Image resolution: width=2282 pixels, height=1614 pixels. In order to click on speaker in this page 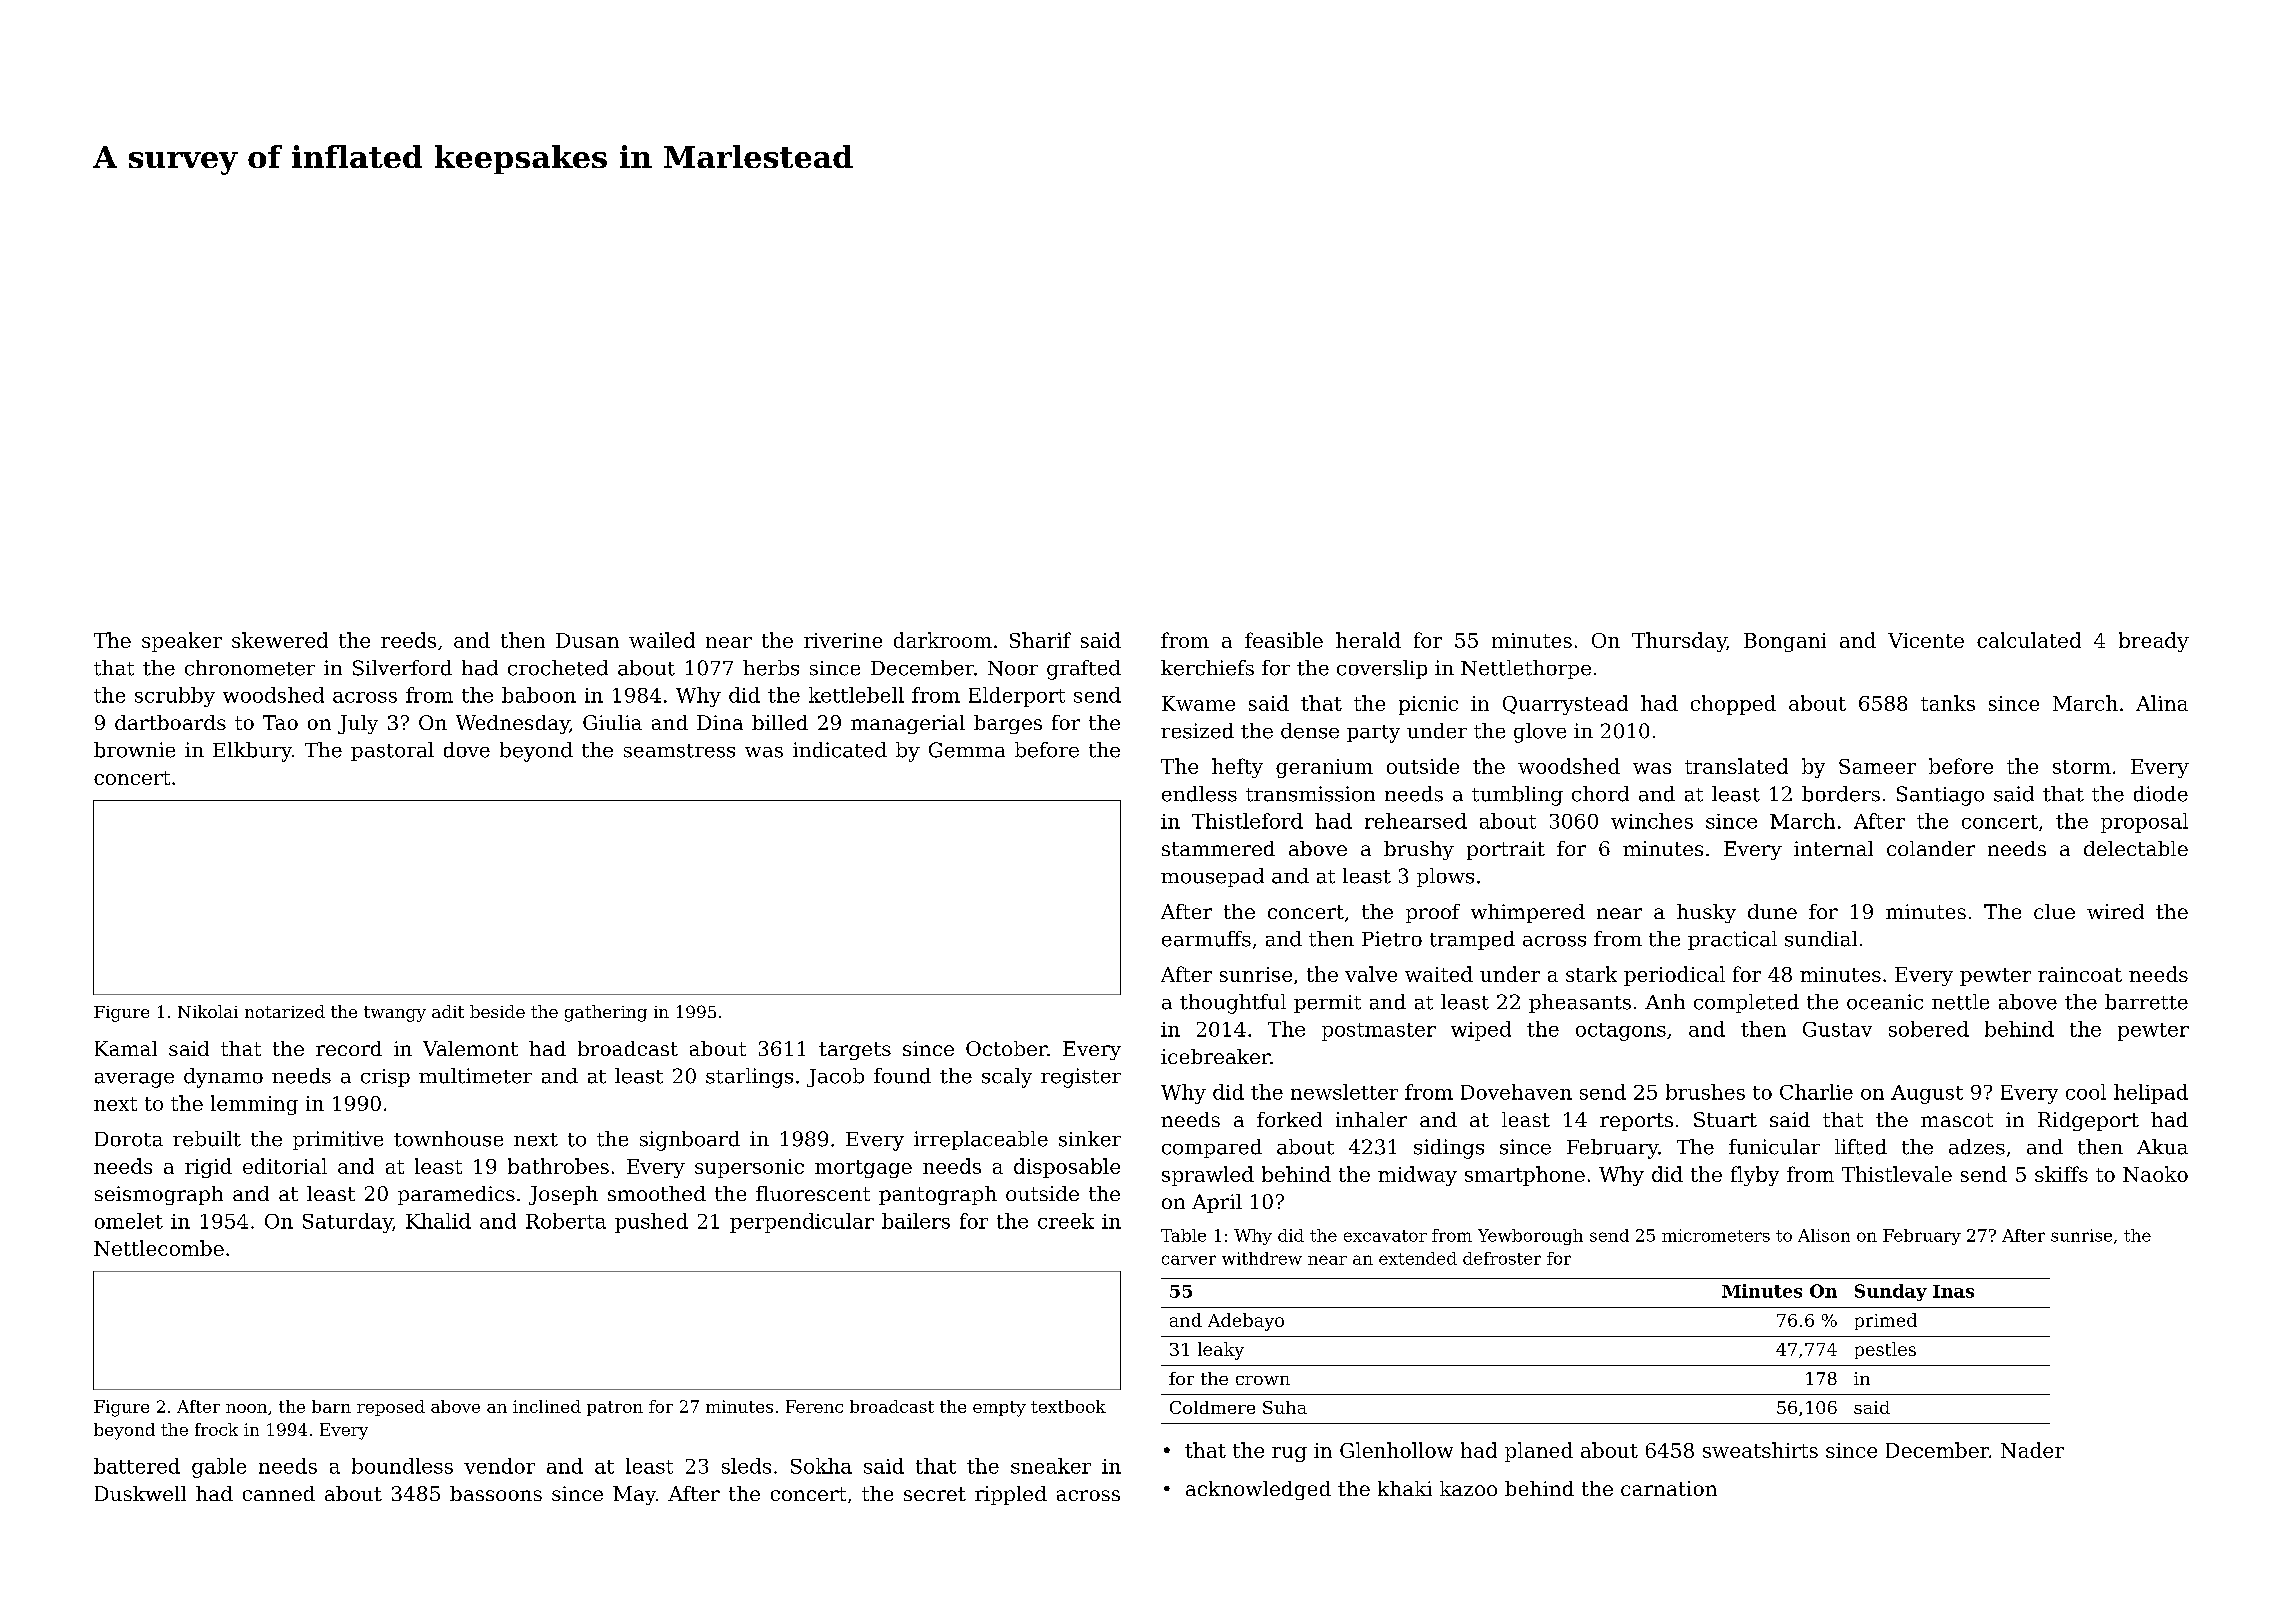, I will do `click(182, 642)`.
